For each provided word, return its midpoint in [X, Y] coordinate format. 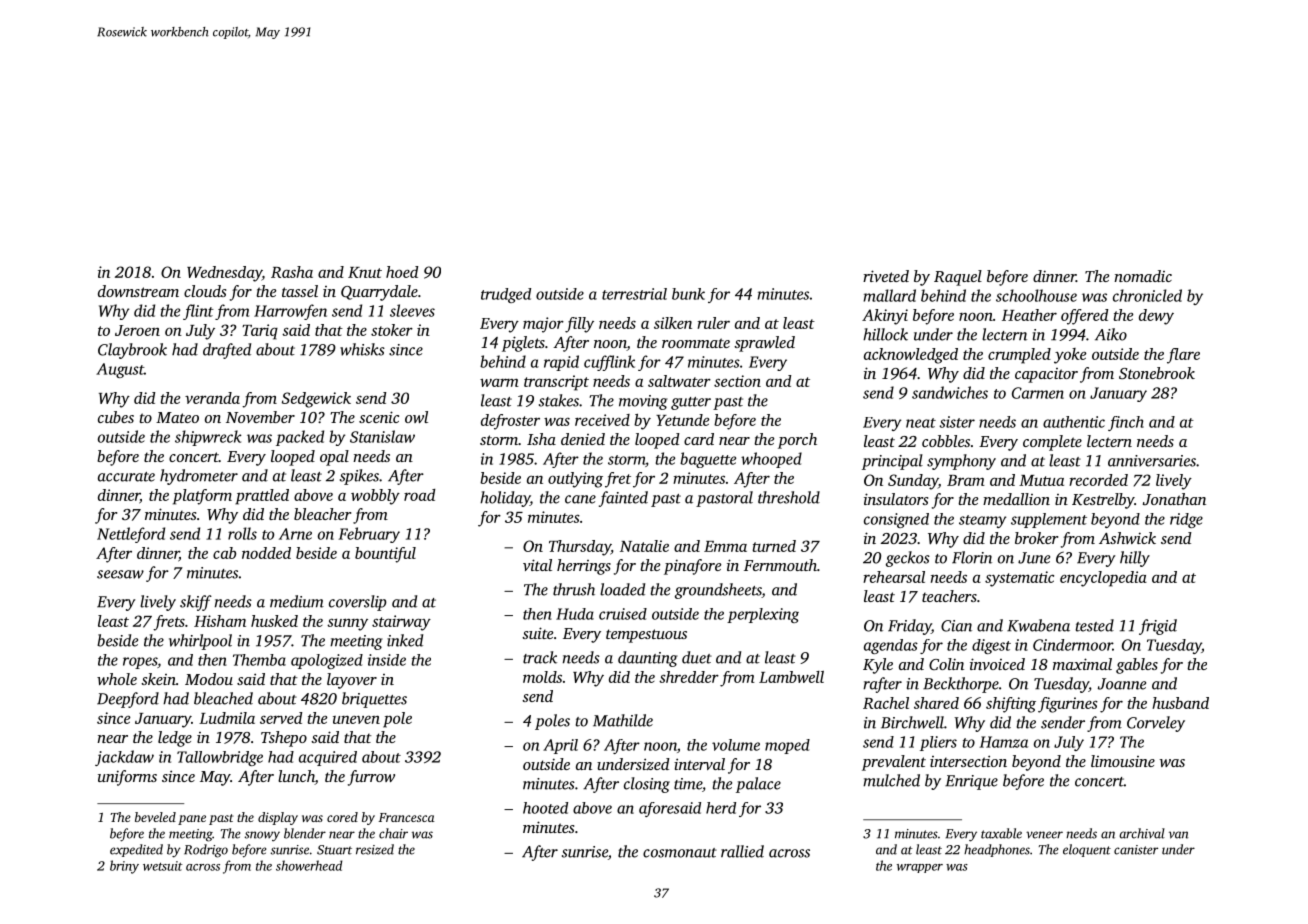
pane [192, 820]
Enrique [971, 782]
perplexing [763, 615]
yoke [1070, 356]
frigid [1158, 627]
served [281, 718]
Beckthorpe [961, 685]
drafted [227, 351]
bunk [688, 294]
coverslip [357, 603]
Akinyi [885, 317]
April [560, 746]
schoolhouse [1036, 295]
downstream [138, 291]
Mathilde [623, 720]
